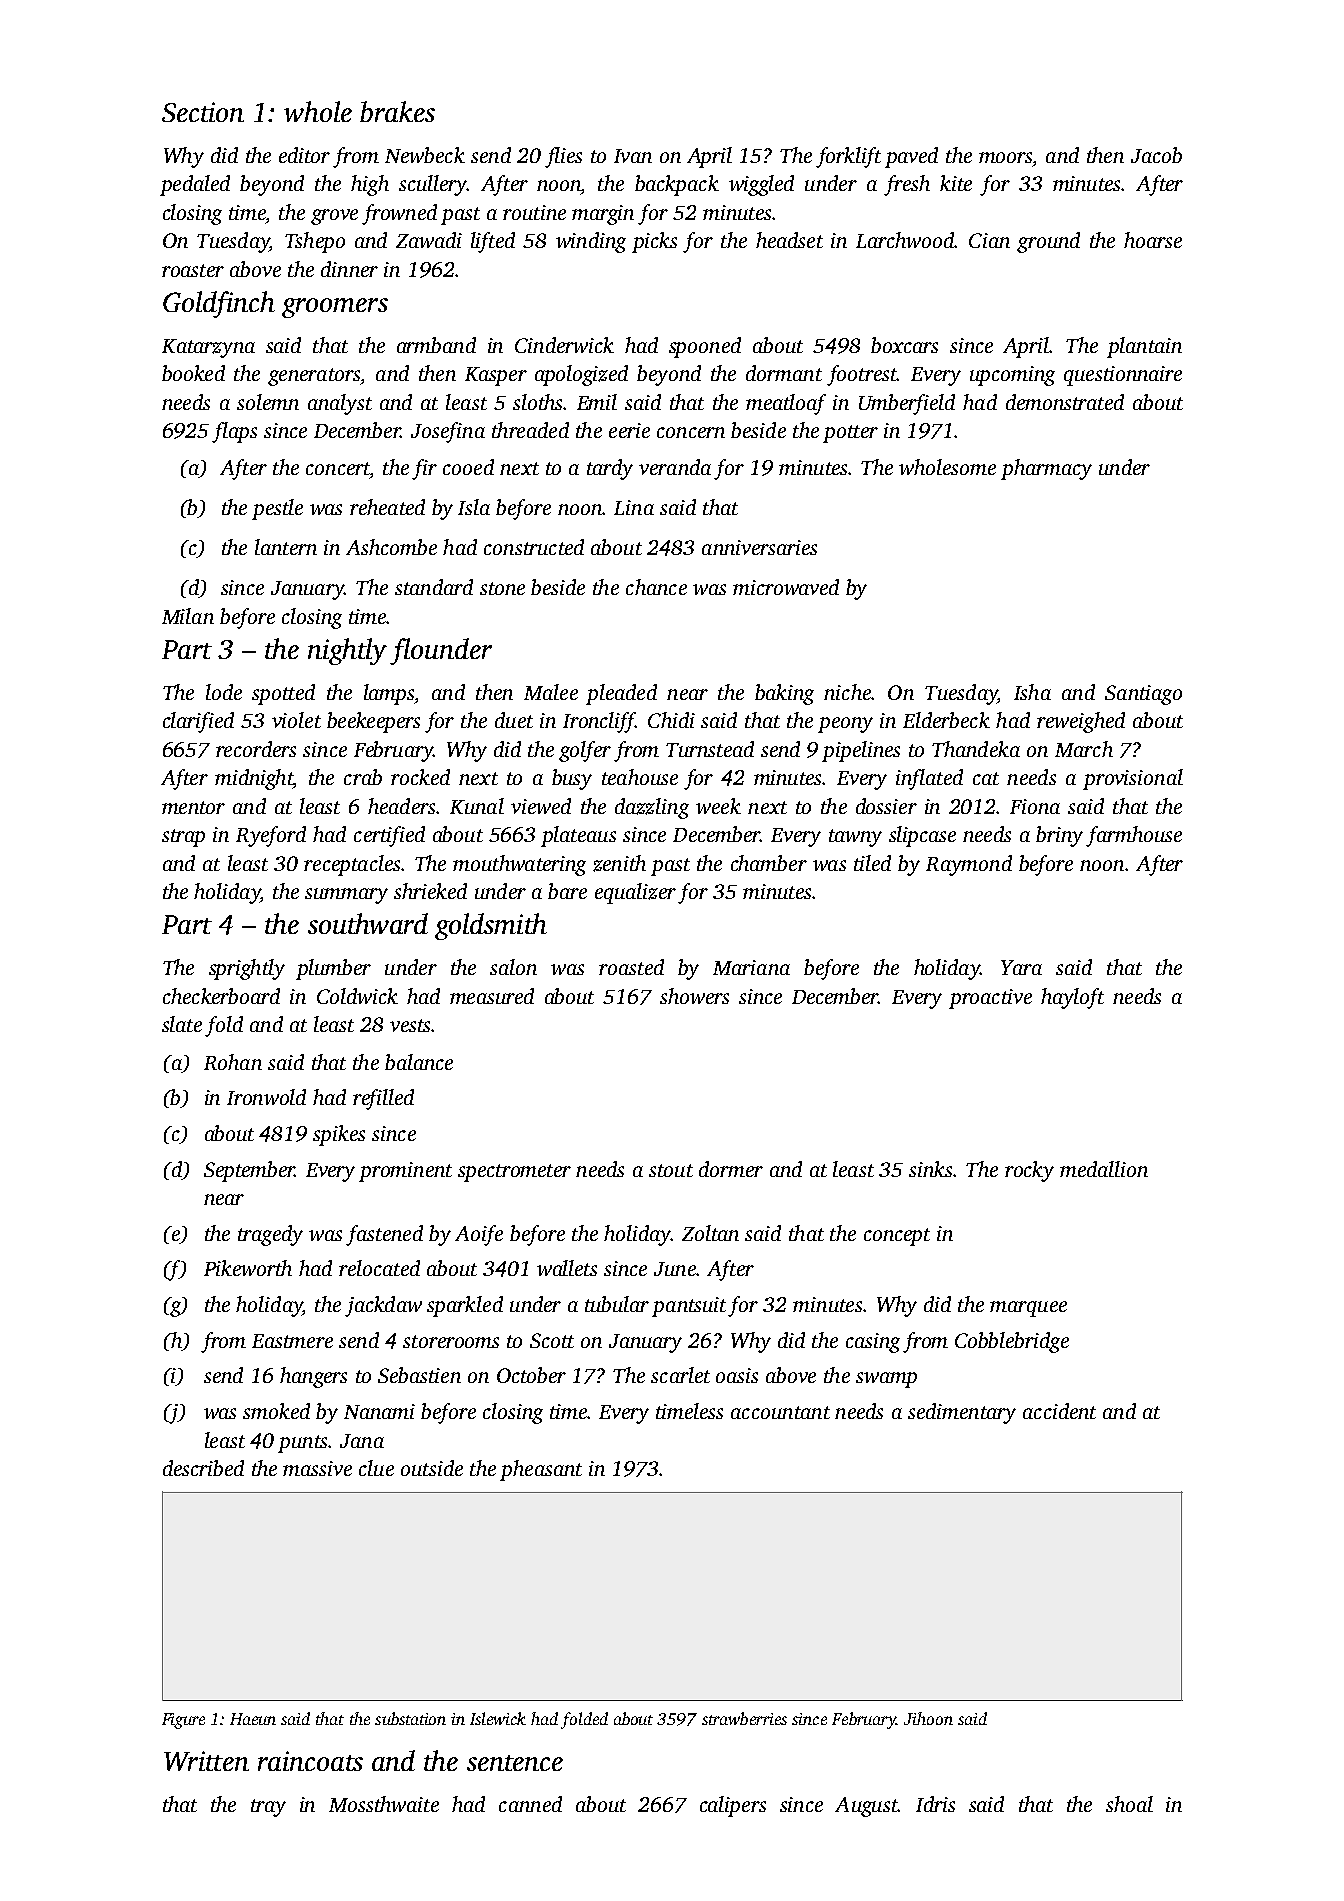  What do you see at coordinates (935, 1804) in the document?
I see `Idris` at bounding box center [935, 1804].
